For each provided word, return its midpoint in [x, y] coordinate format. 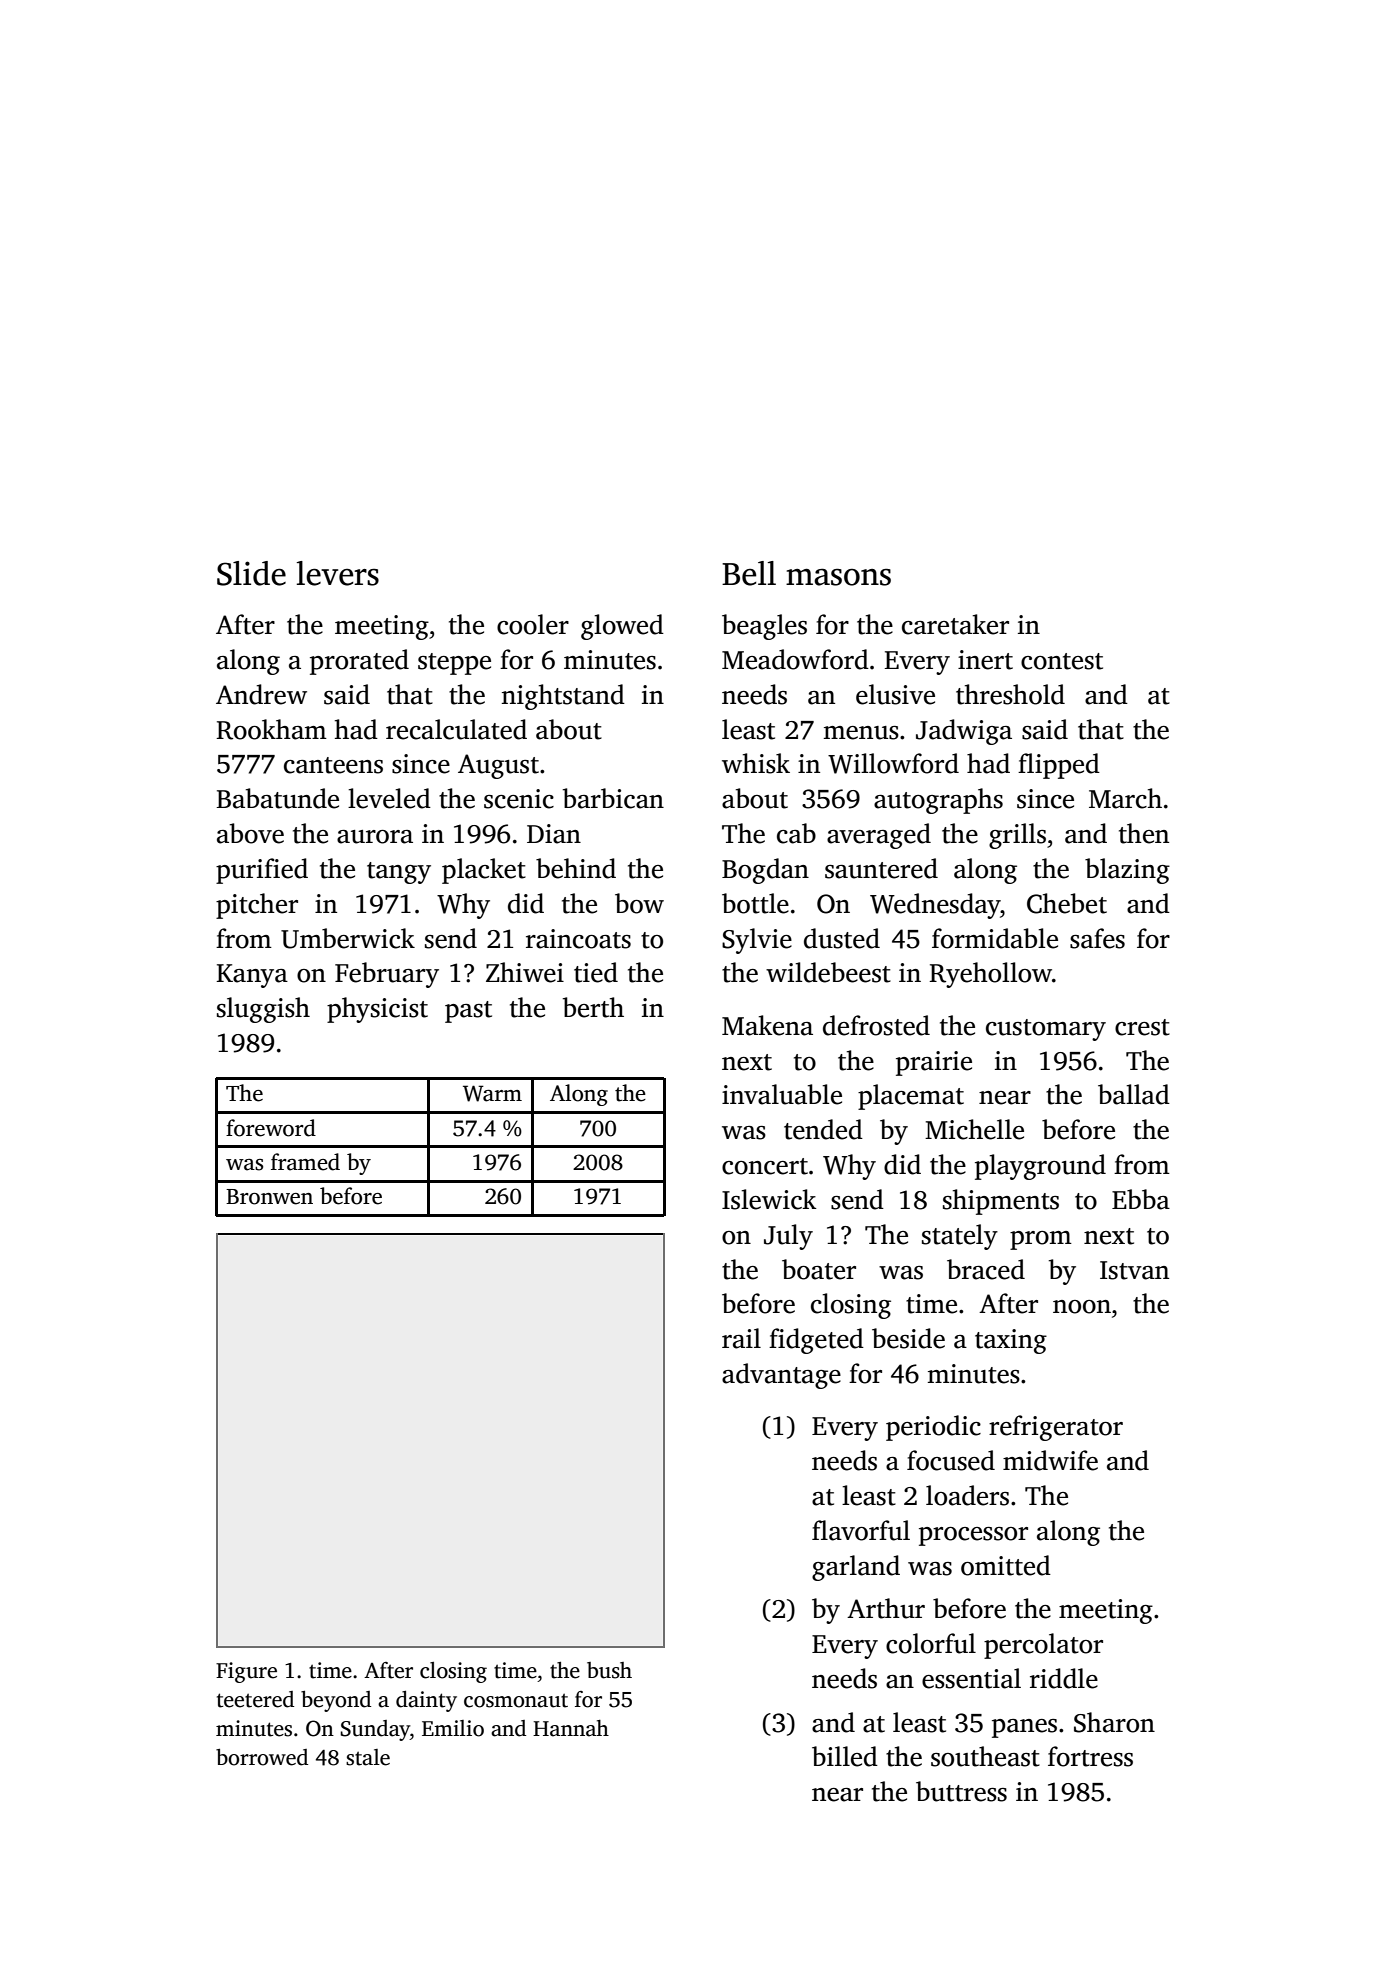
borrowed [262, 1757]
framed [305, 1162]
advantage [781, 1376]
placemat [911, 1097]
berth [593, 1007]
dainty [426, 1701]
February [387, 975]
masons [838, 577]
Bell [749, 573]
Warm [492, 1093]
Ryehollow [990, 975]
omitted [1006, 1565]
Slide [251, 573]
